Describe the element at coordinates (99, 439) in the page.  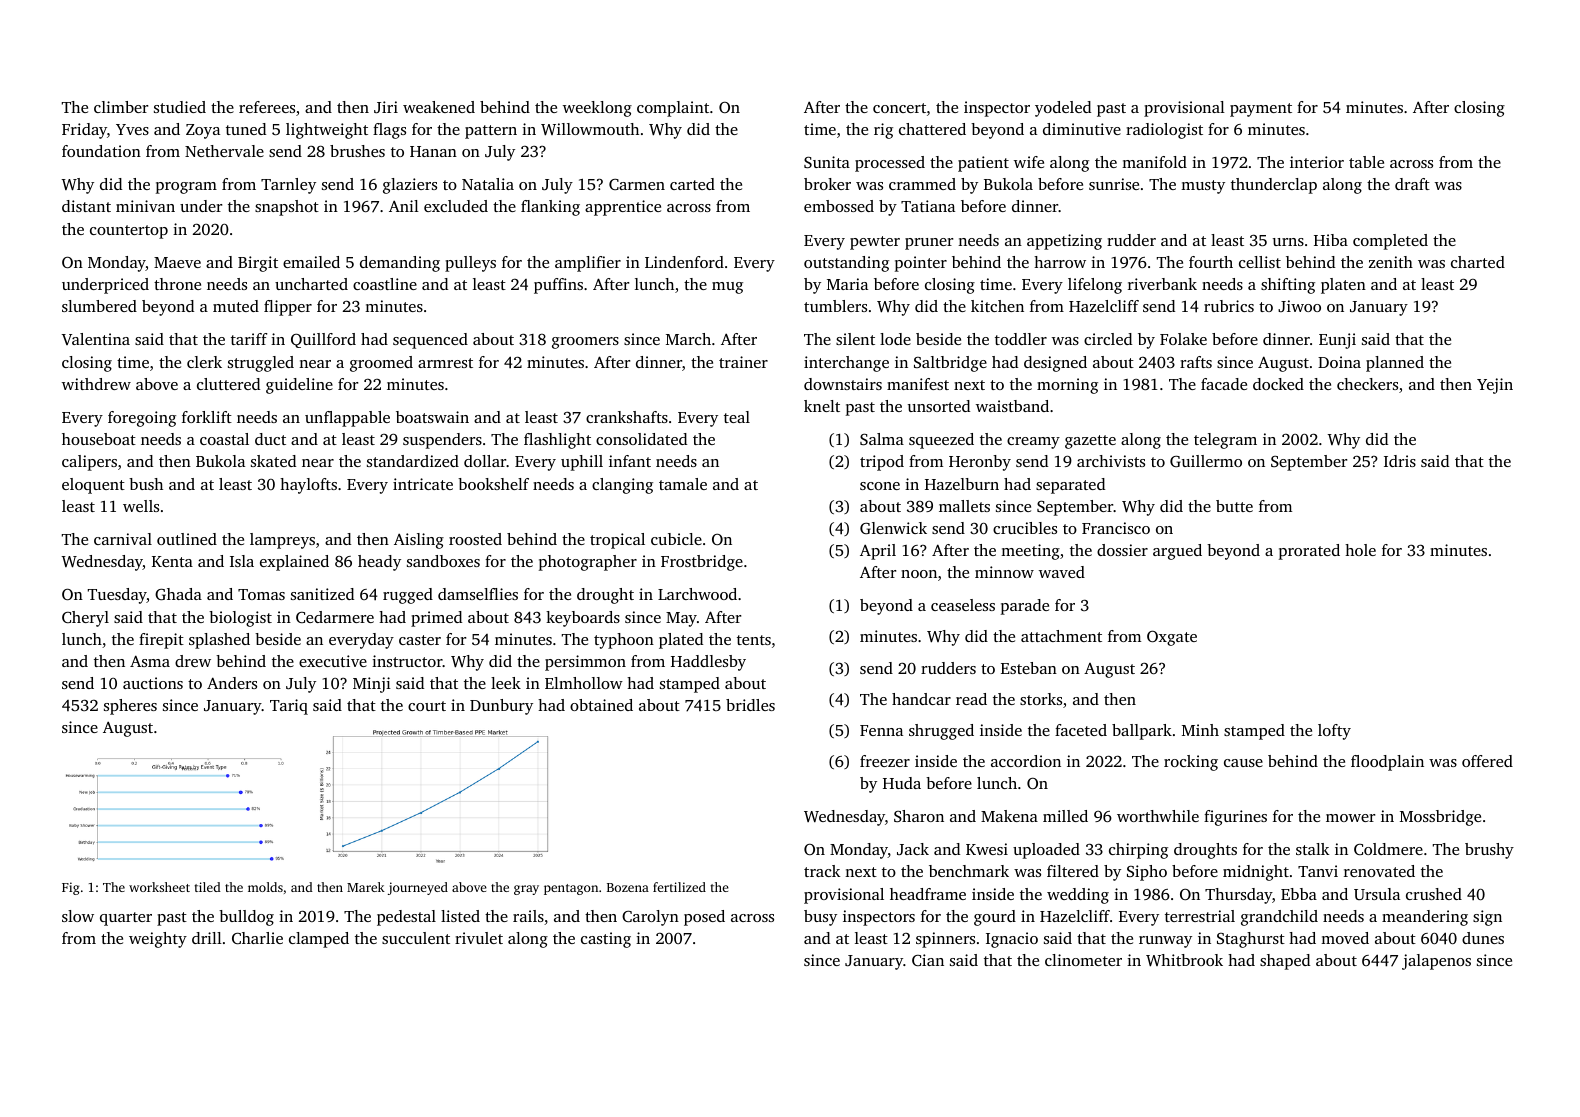
I see `houseboat` at that location.
